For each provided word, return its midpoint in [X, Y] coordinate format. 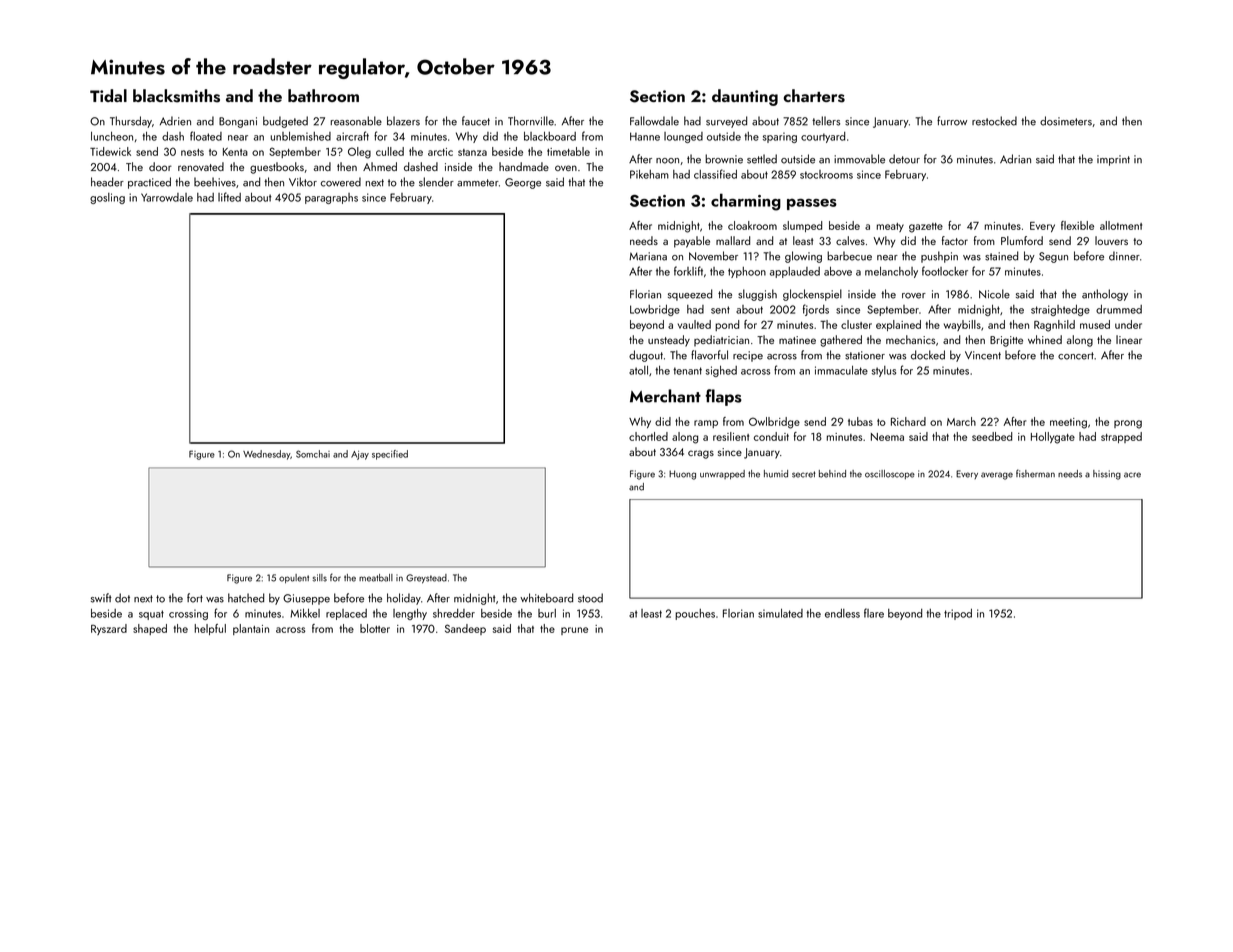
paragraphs [331, 198]
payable [692, 242]
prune [574, 631]
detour [904, 159]
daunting [745, 97]
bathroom [323, 95]
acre [1132, 475]
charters [814, 96]
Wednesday [266, 455]
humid [776, 474]
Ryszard [109, 629]
